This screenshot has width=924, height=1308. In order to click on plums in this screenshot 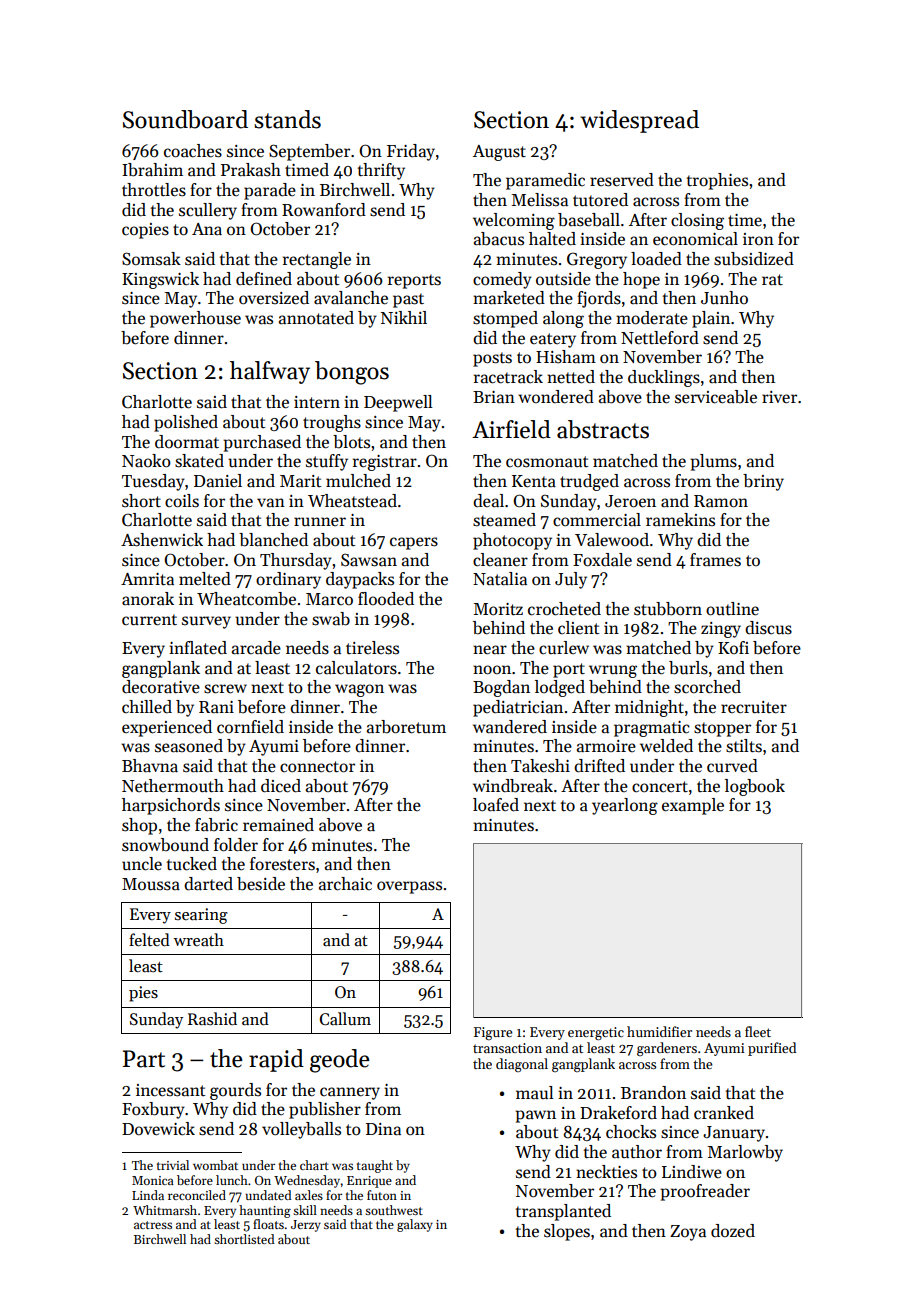, I will do `click(713, 462)`.
